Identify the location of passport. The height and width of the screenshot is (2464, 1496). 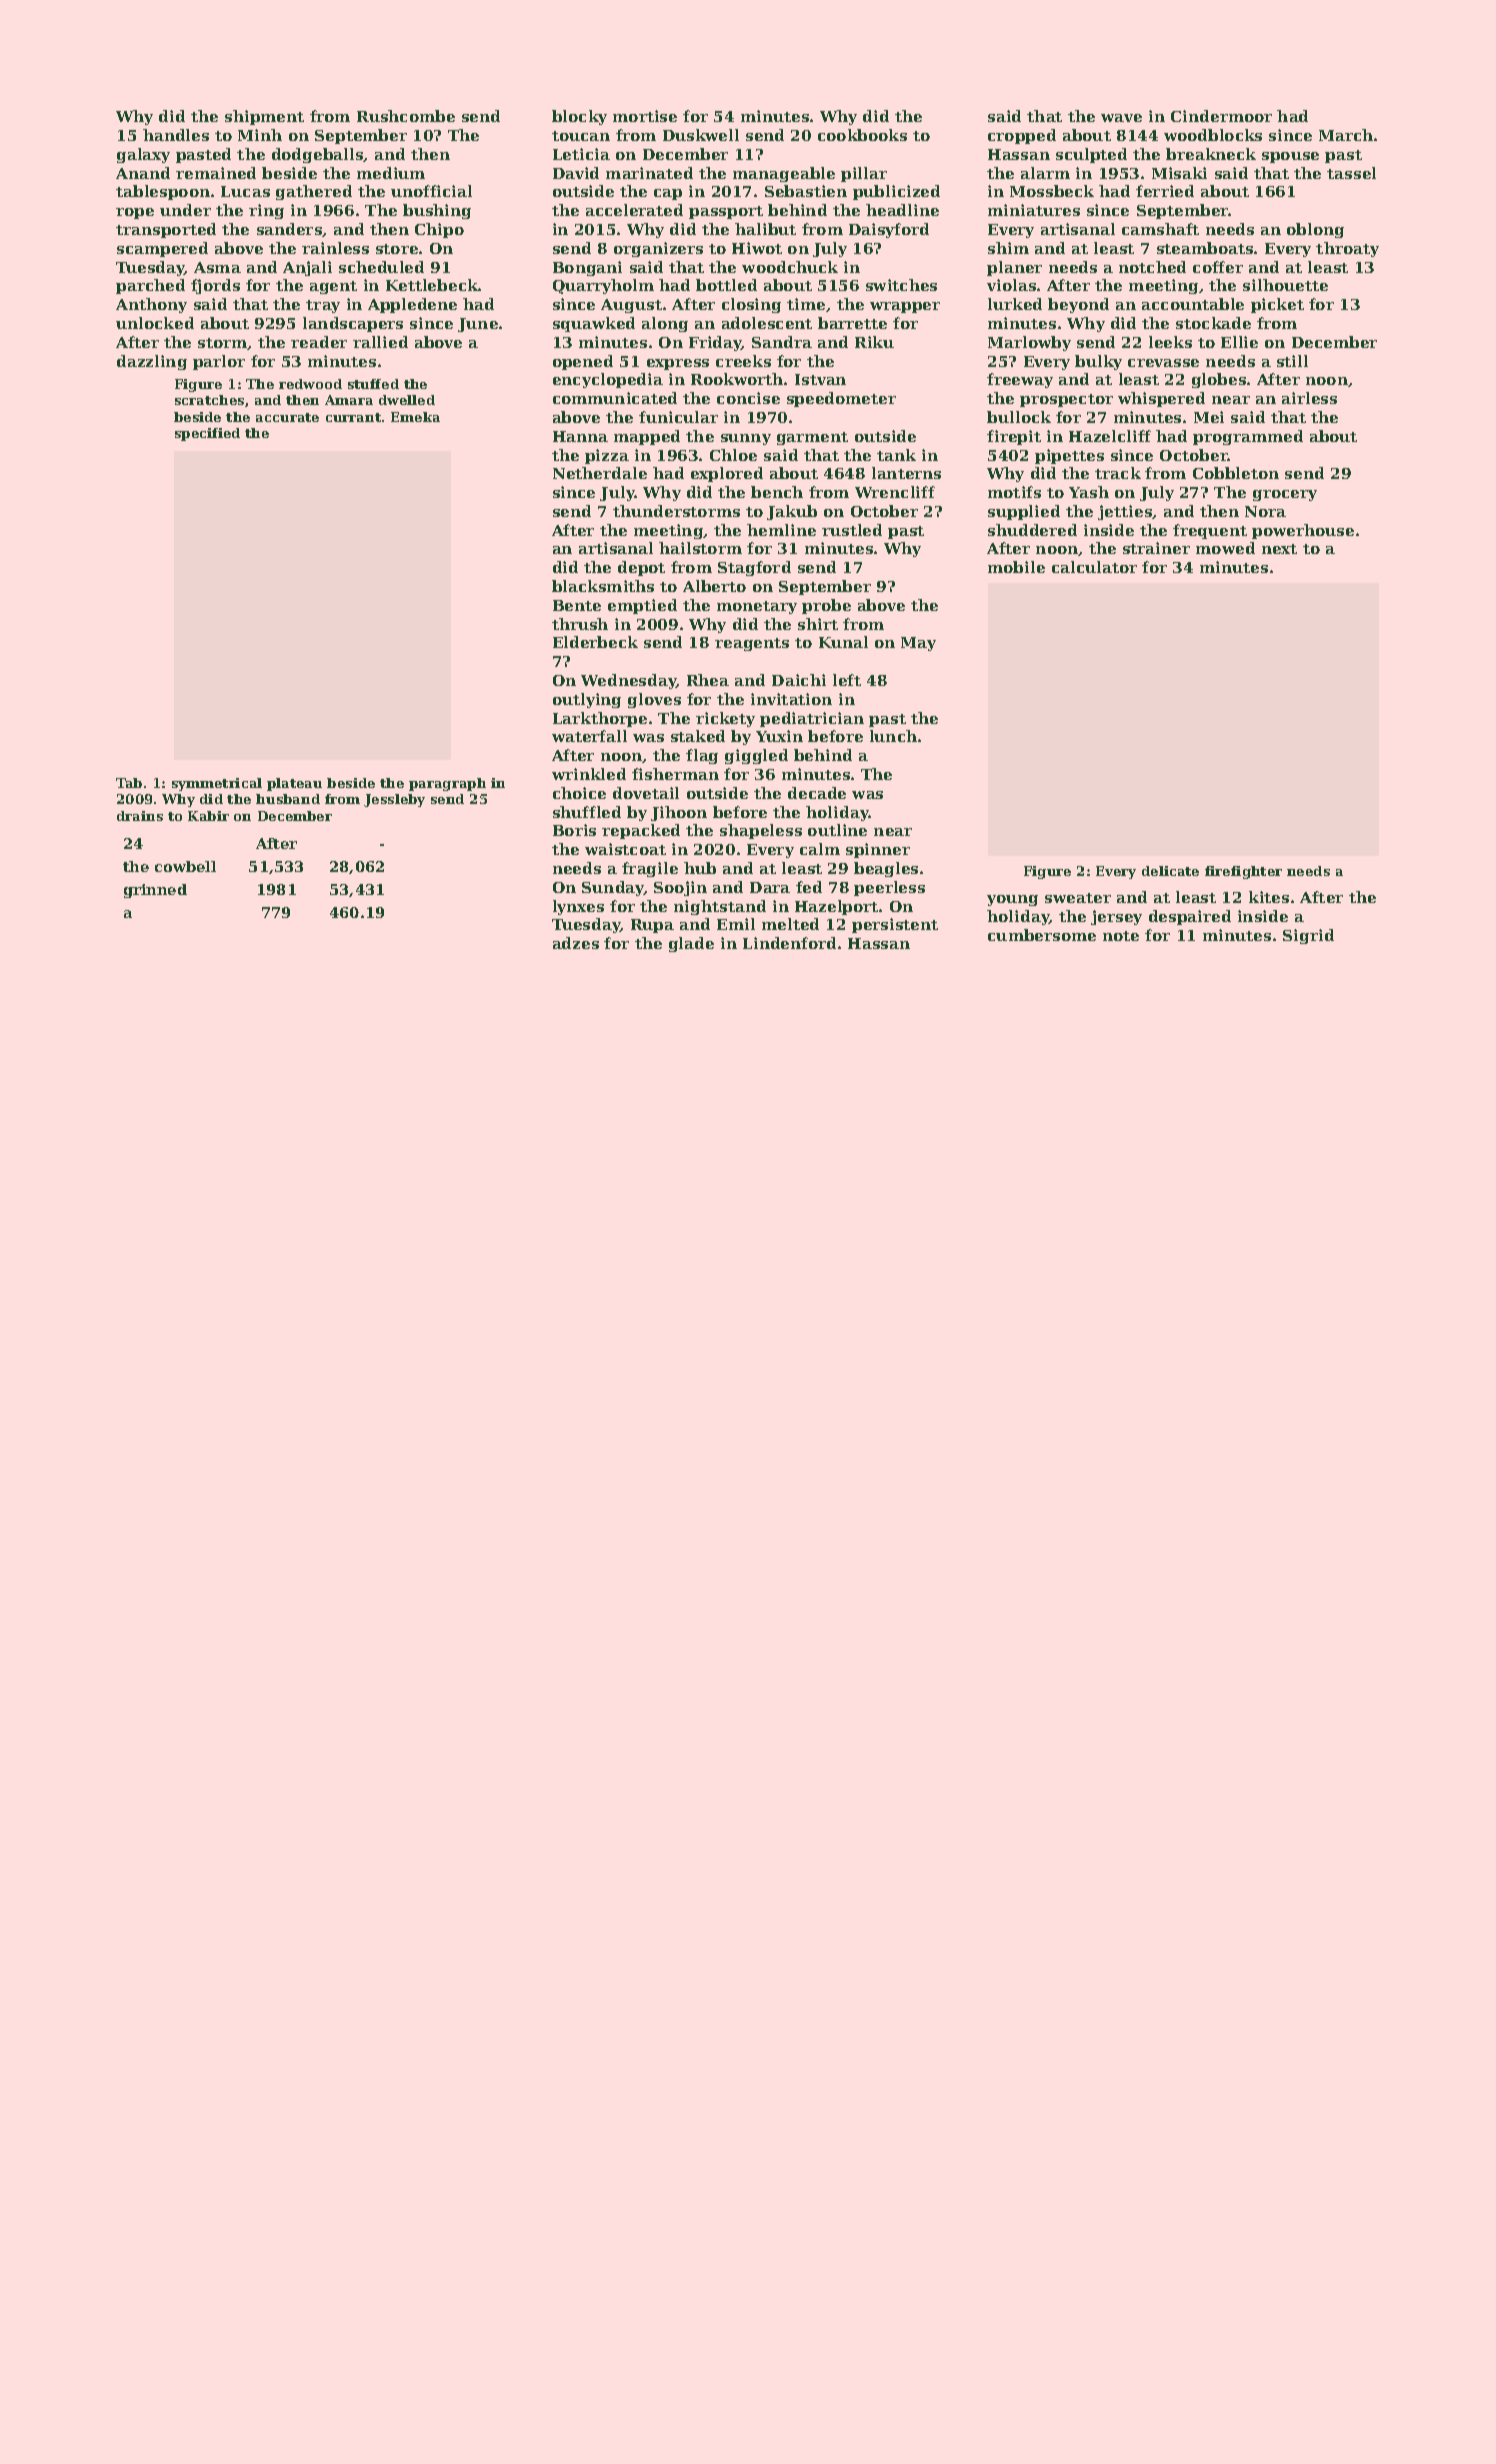
(726, 212).
